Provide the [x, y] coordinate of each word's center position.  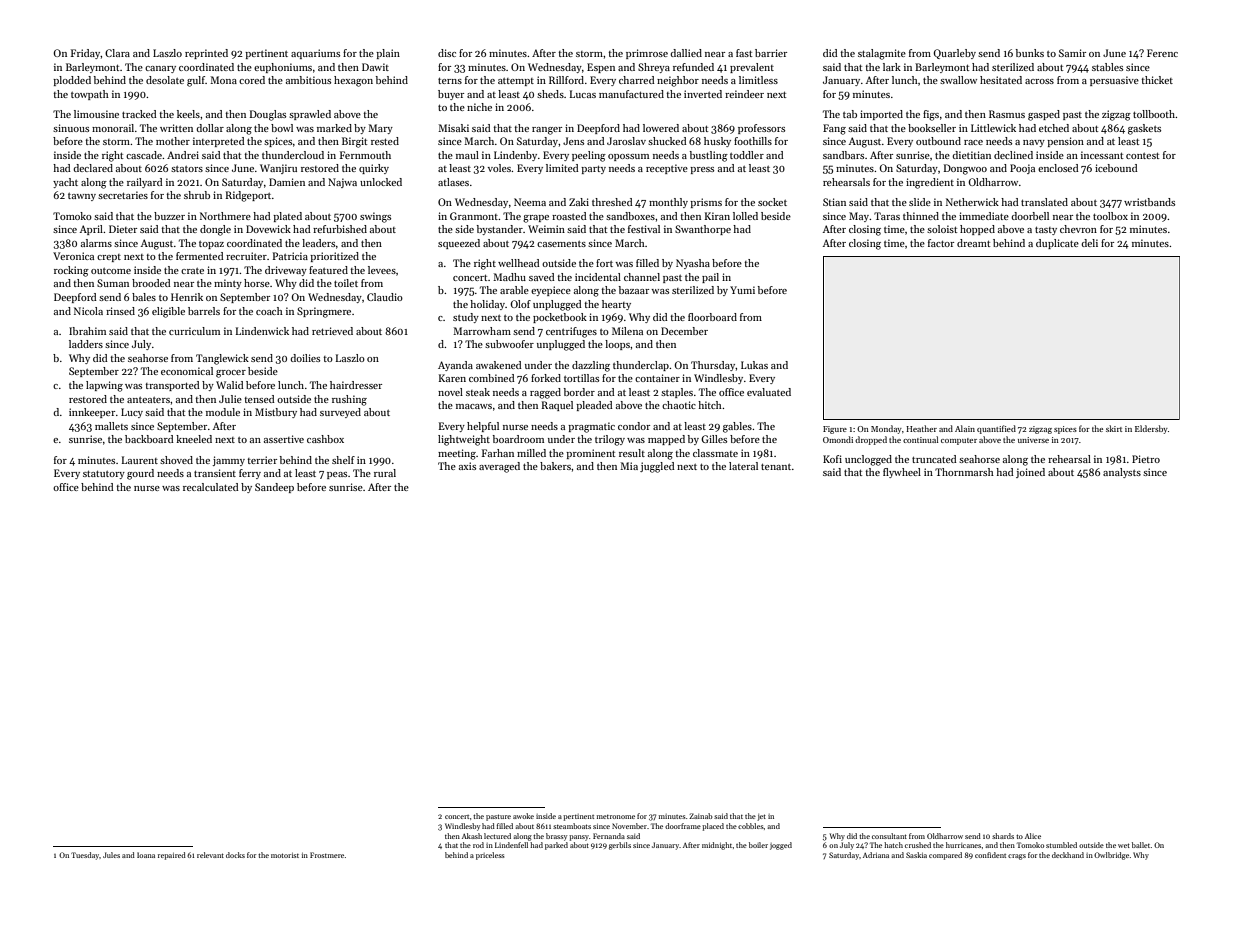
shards [1003, 836]
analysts [1122, 473]
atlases [453, 182]
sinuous [71, 128]
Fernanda [609, 836]
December [684, 331]
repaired [172, 856]
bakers [555, 466]
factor [941, 243]
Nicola [88, 311]
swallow [958, 80]
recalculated [211, 487]
